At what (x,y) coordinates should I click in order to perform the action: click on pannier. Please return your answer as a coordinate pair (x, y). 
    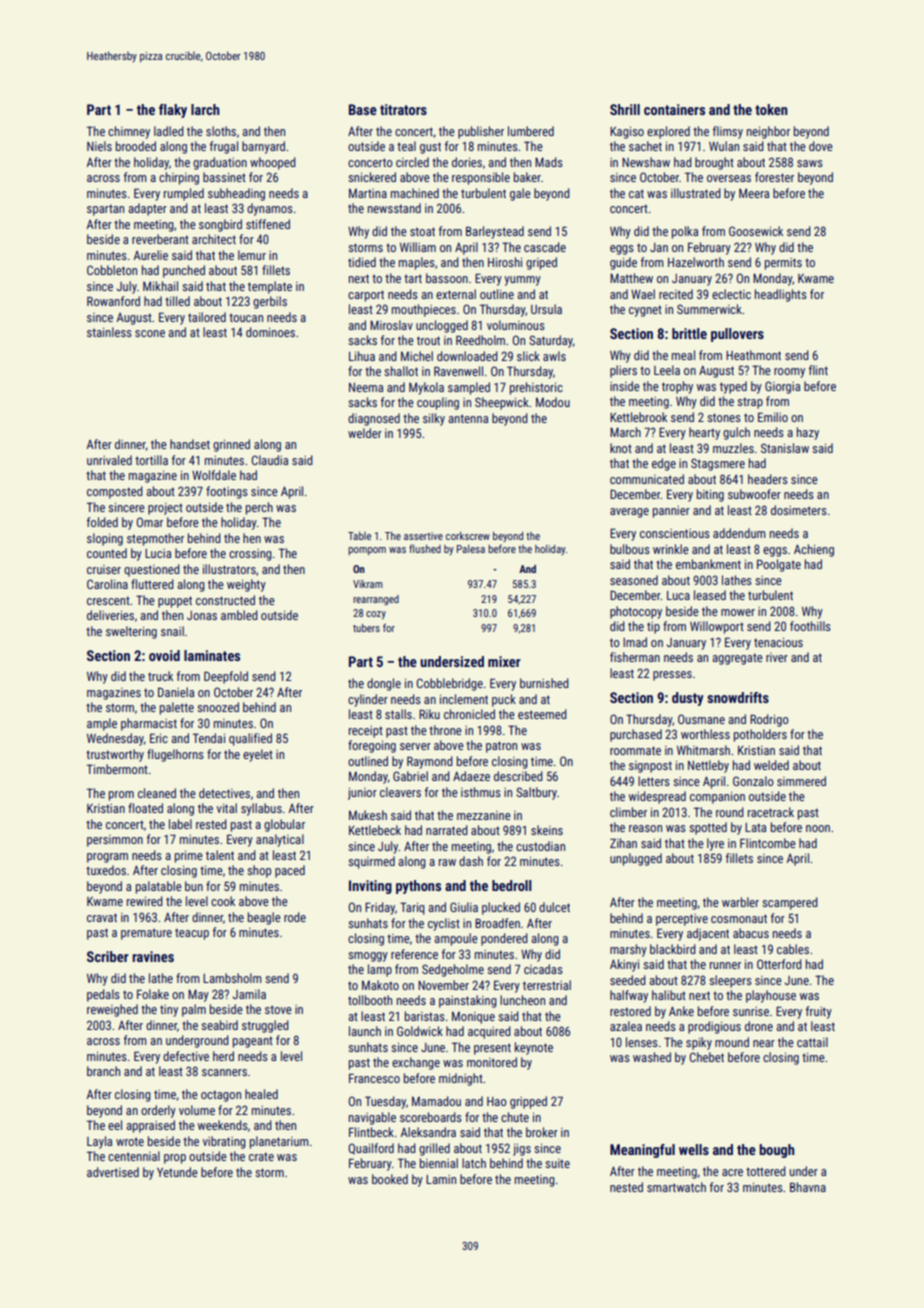
    Looking at the image, I should click on (671, 512).
